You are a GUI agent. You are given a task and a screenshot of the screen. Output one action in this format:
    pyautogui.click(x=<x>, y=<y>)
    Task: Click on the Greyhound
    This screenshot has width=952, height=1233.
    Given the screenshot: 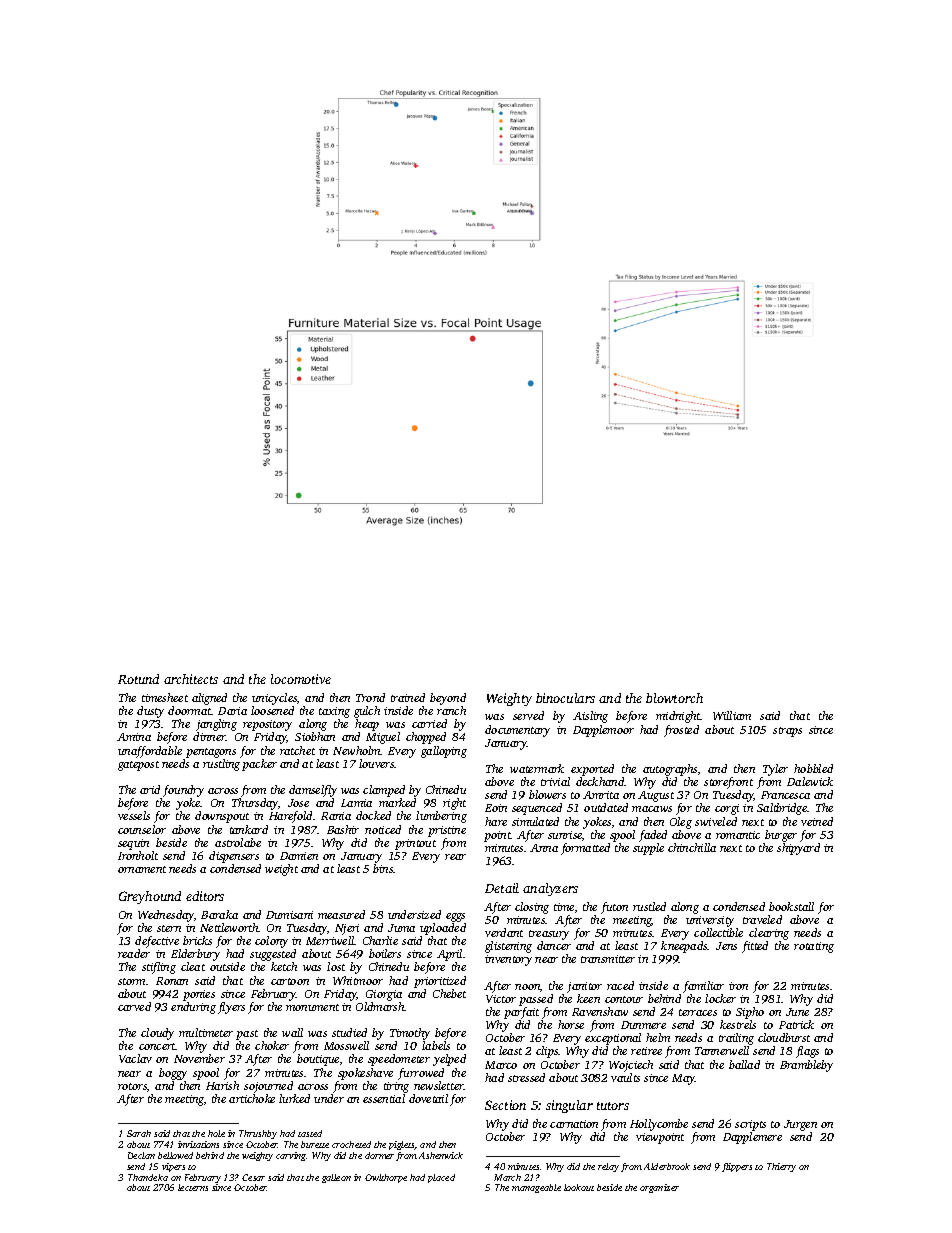 What is the action you would take?
    pyautogui.click(x=150, y=897)
